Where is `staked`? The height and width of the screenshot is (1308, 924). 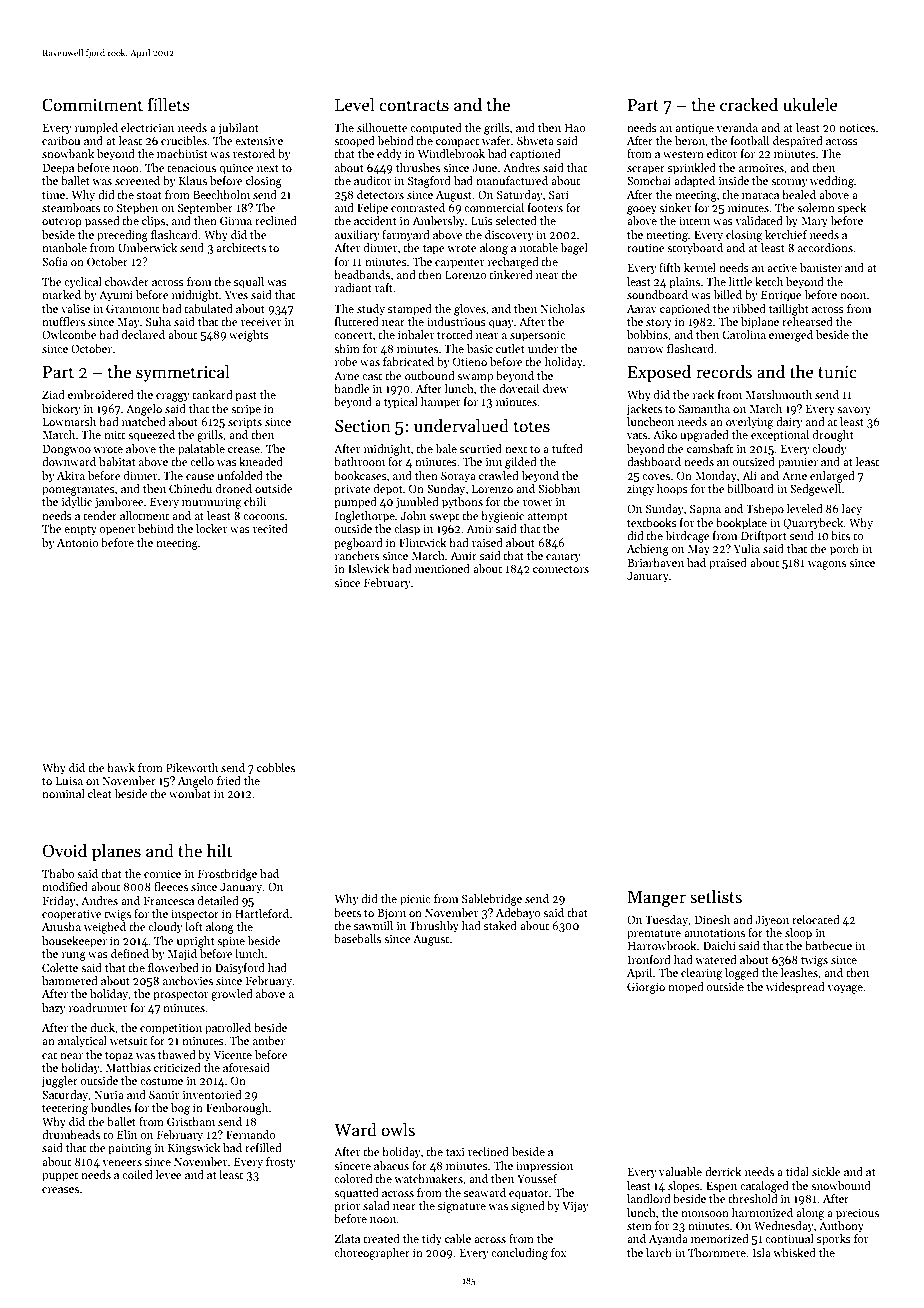 staked is located at coordinates (500, 925).
